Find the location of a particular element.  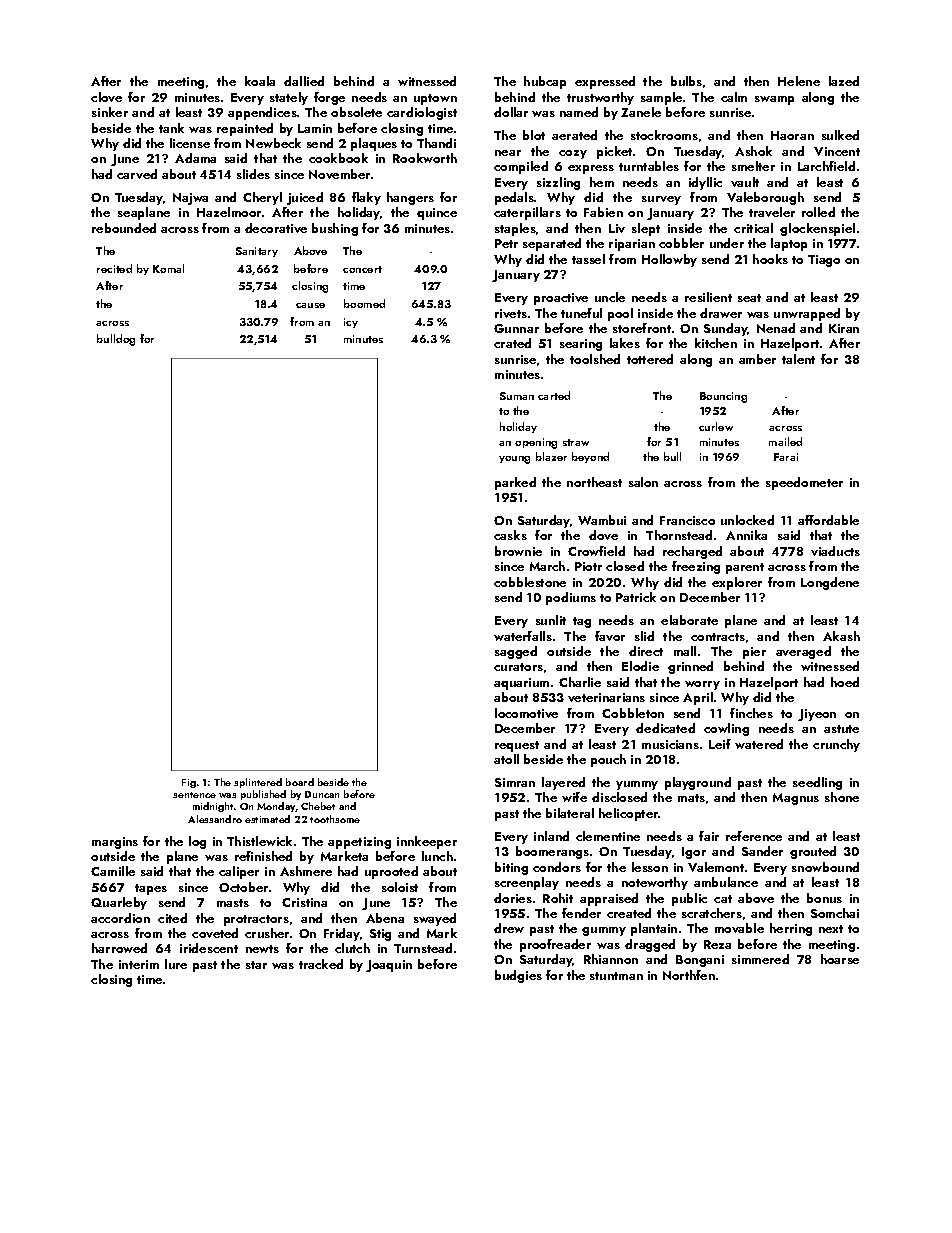

tottered is located at coordinates (650, 359).
